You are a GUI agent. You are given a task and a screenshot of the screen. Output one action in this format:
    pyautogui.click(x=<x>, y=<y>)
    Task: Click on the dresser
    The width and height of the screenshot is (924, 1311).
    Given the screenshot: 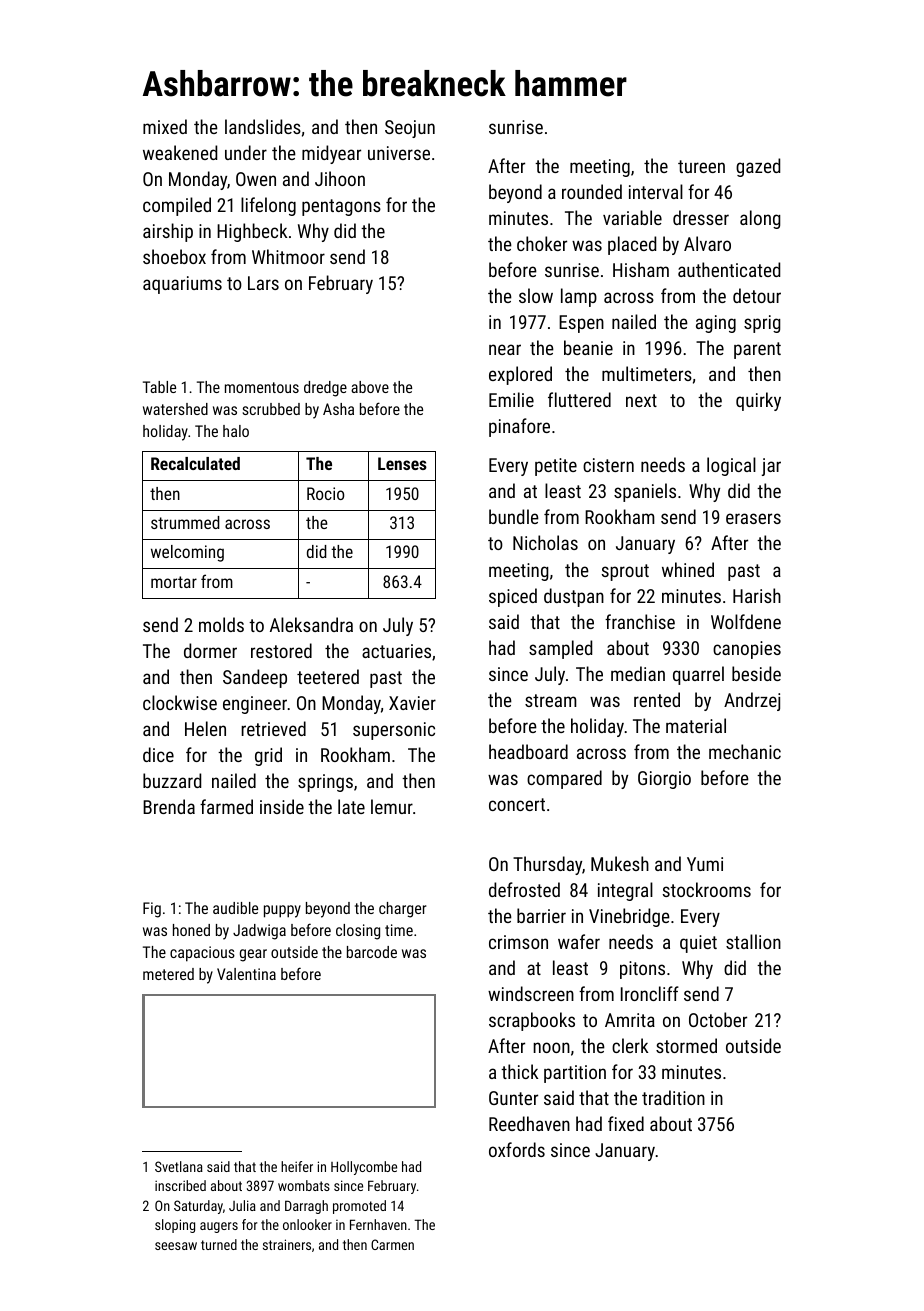 What is the action you would take?
    pyautogui.click(x=701, y=217)
